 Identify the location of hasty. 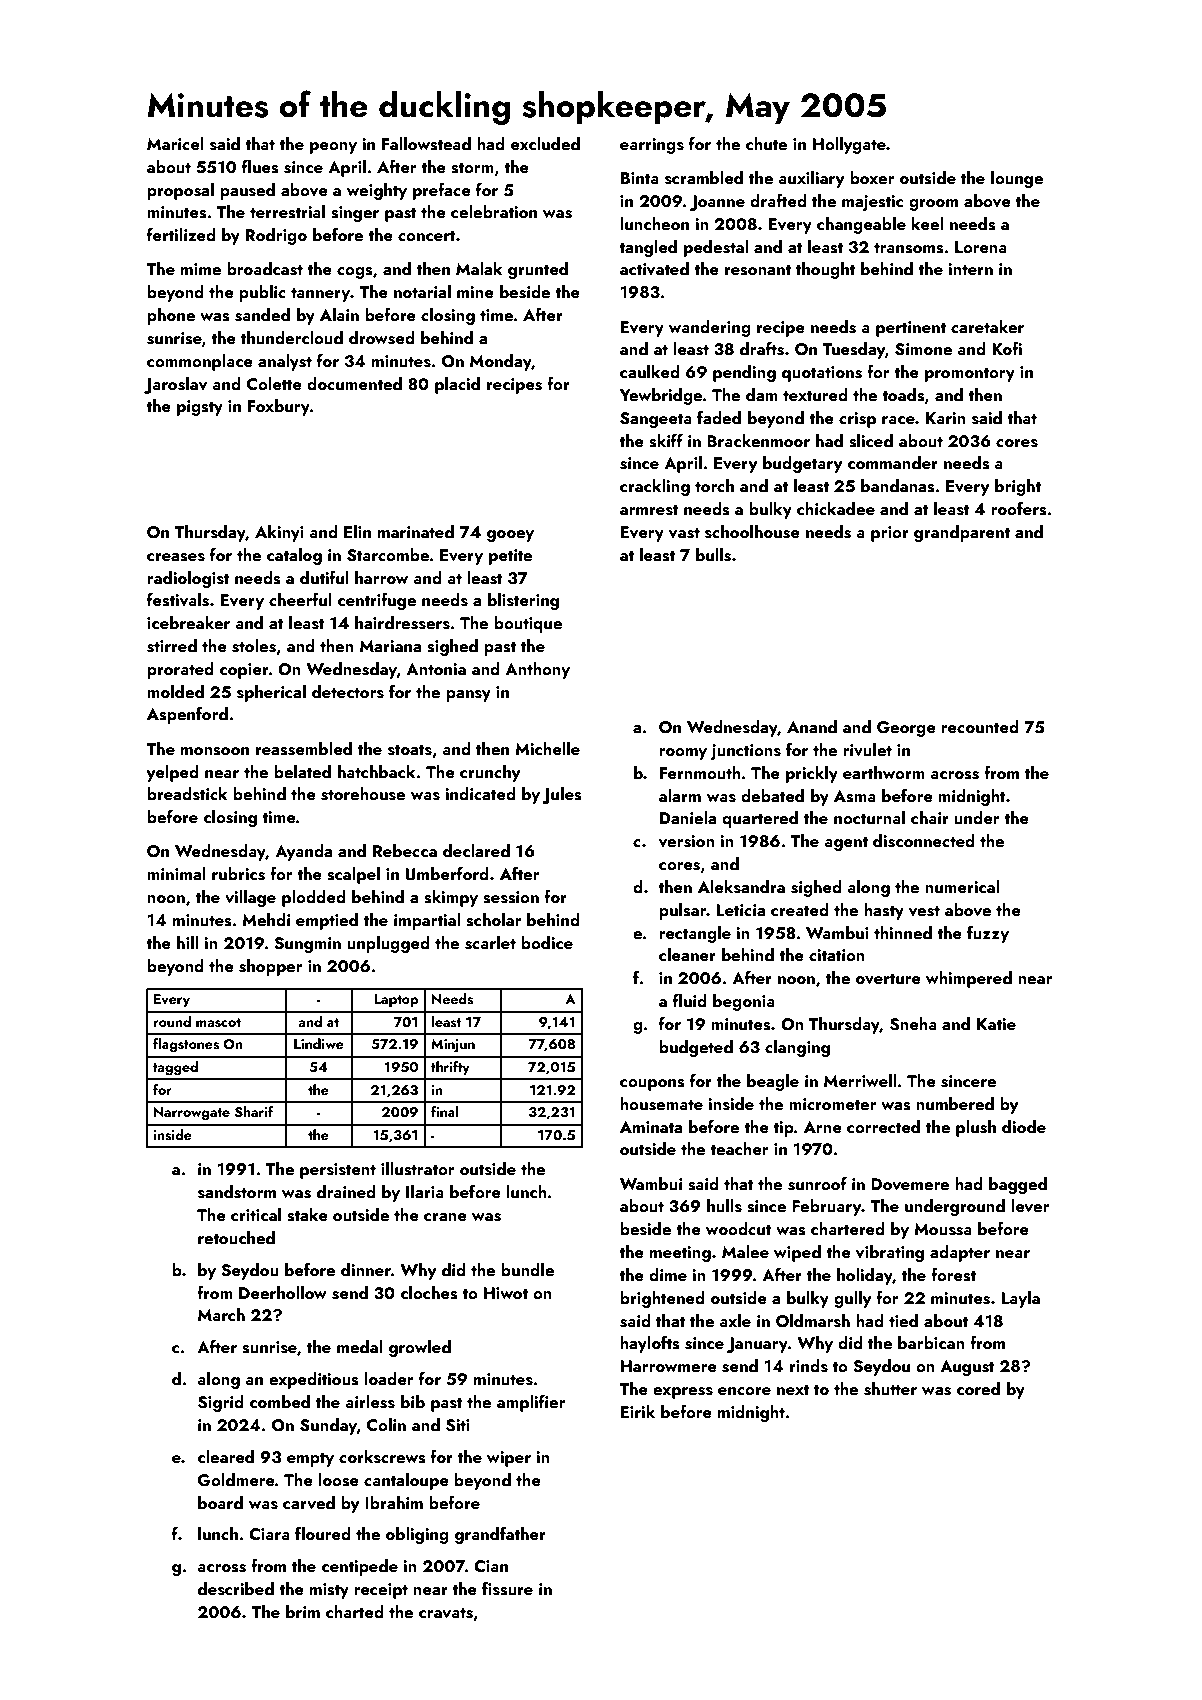
(884, 911).
